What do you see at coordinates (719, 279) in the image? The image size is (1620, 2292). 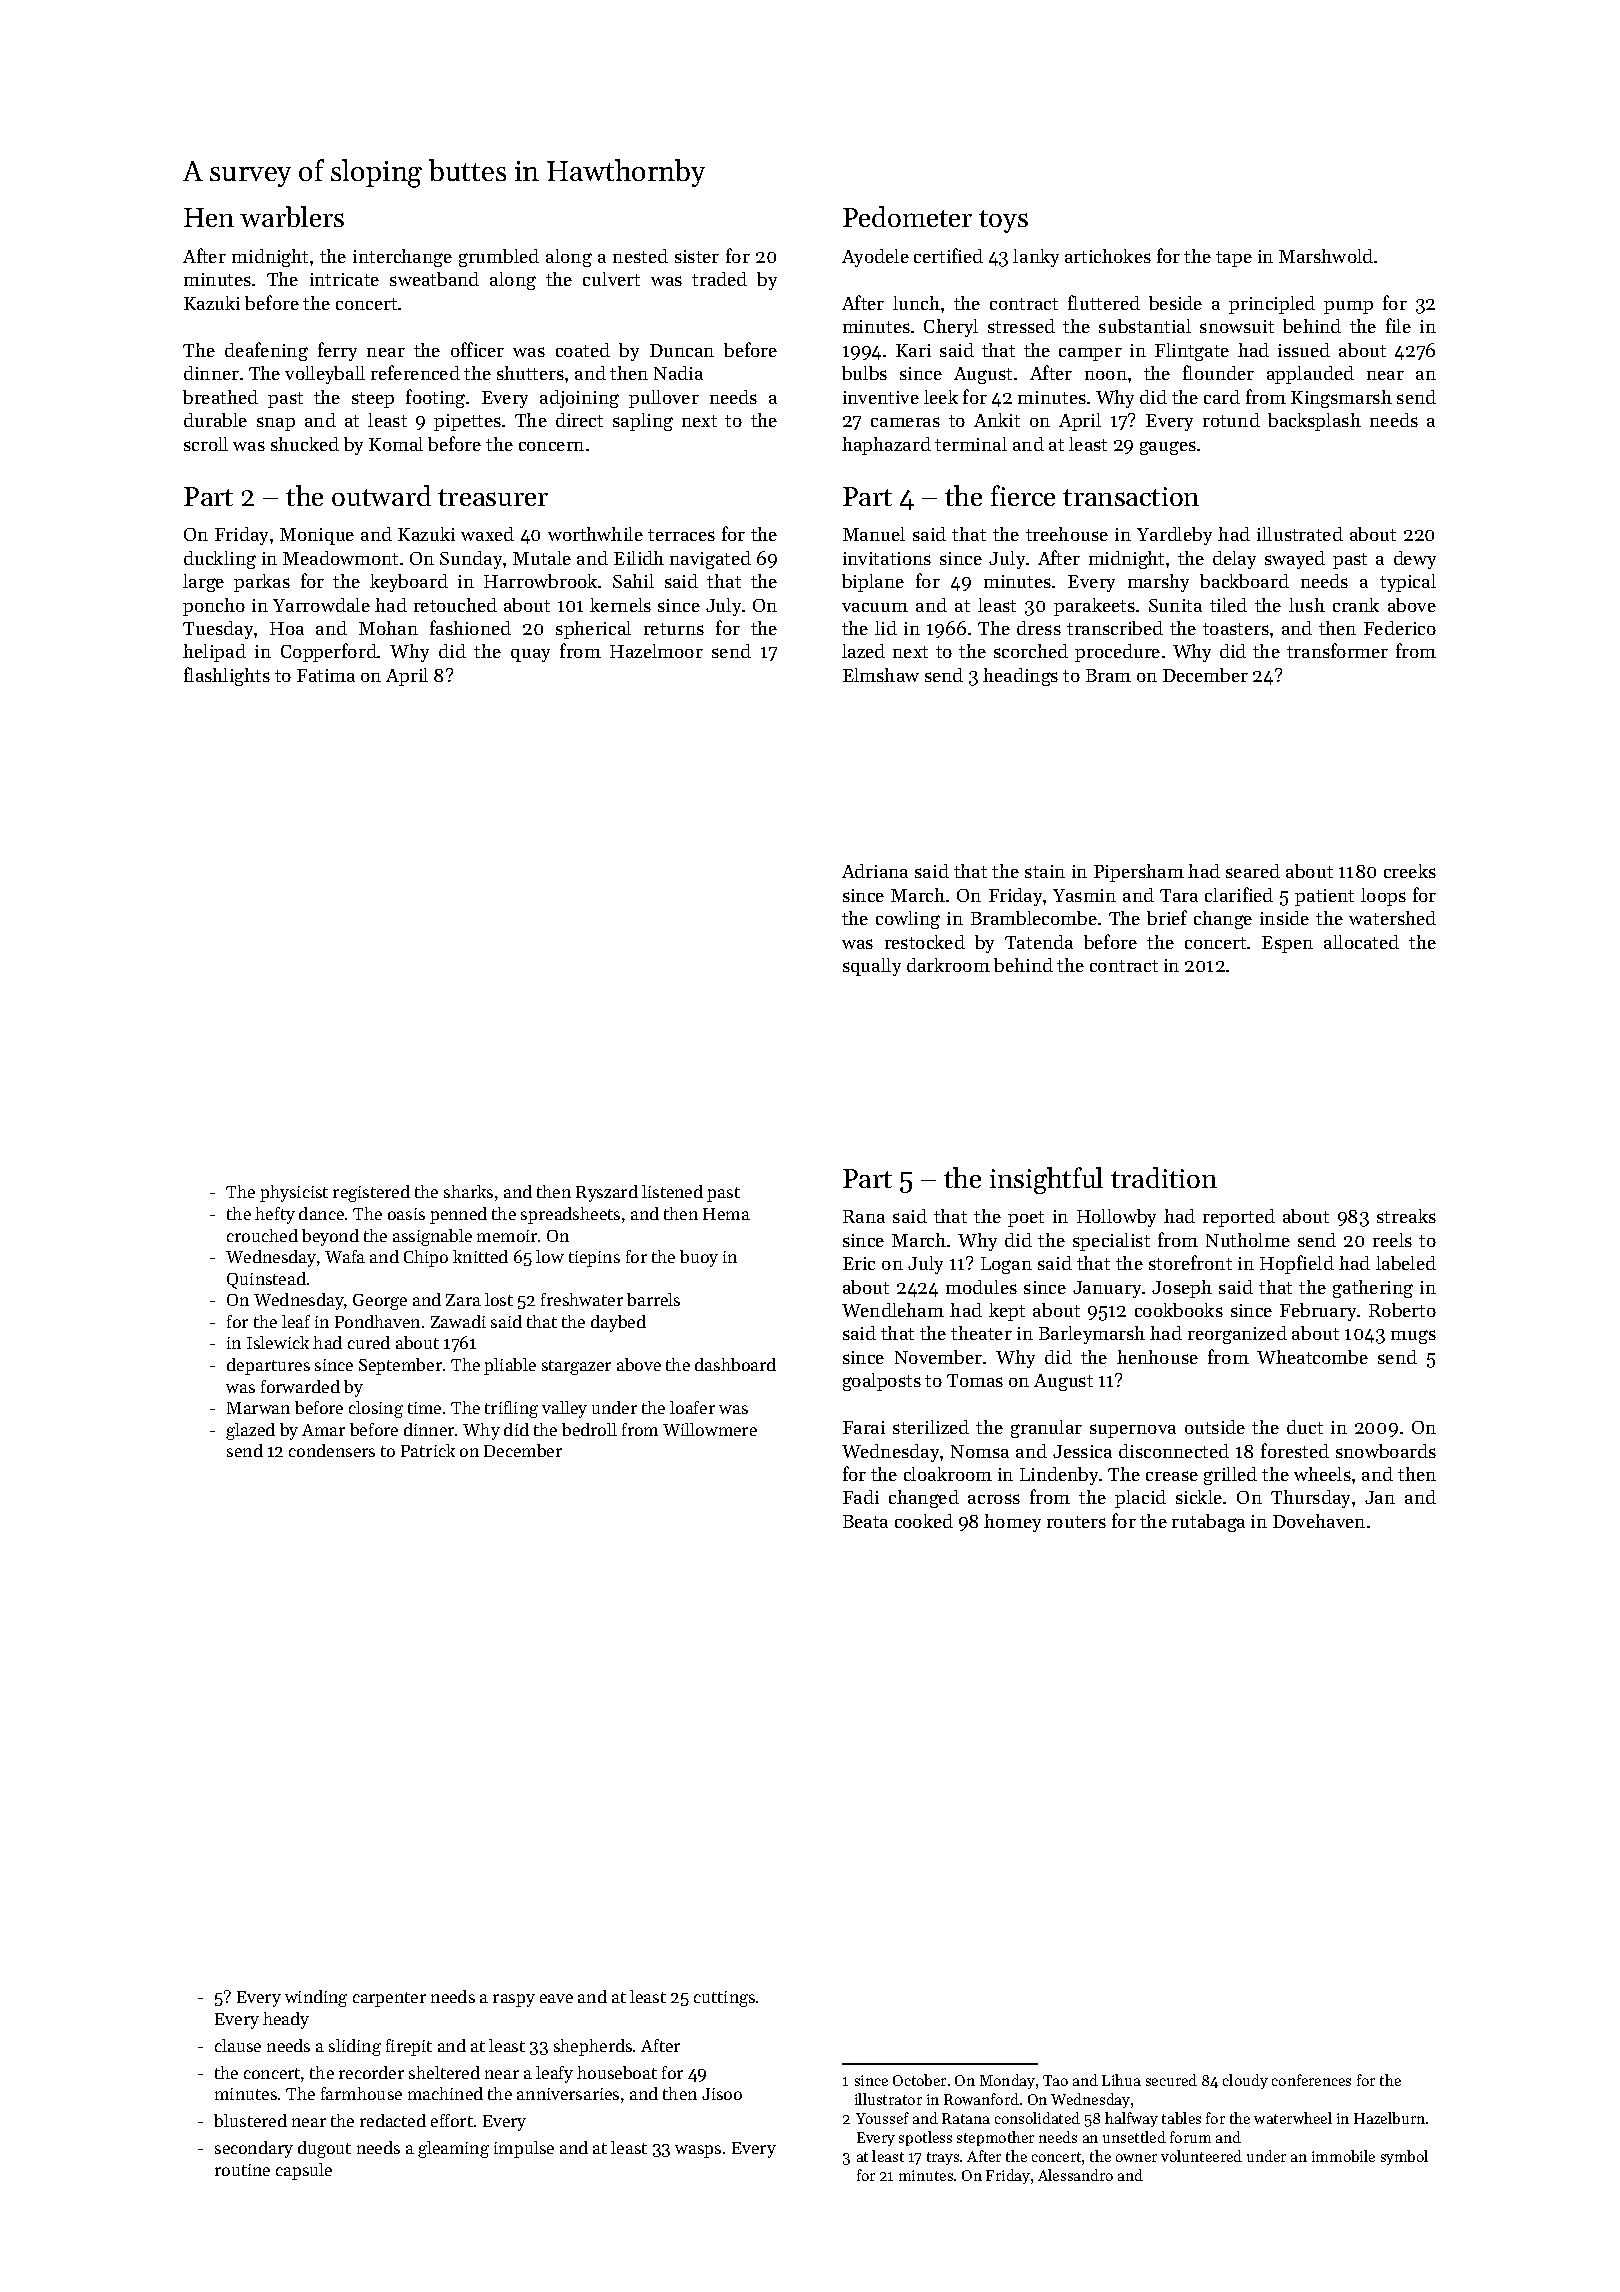 I see `traded` at bounding box center [719, 279].
